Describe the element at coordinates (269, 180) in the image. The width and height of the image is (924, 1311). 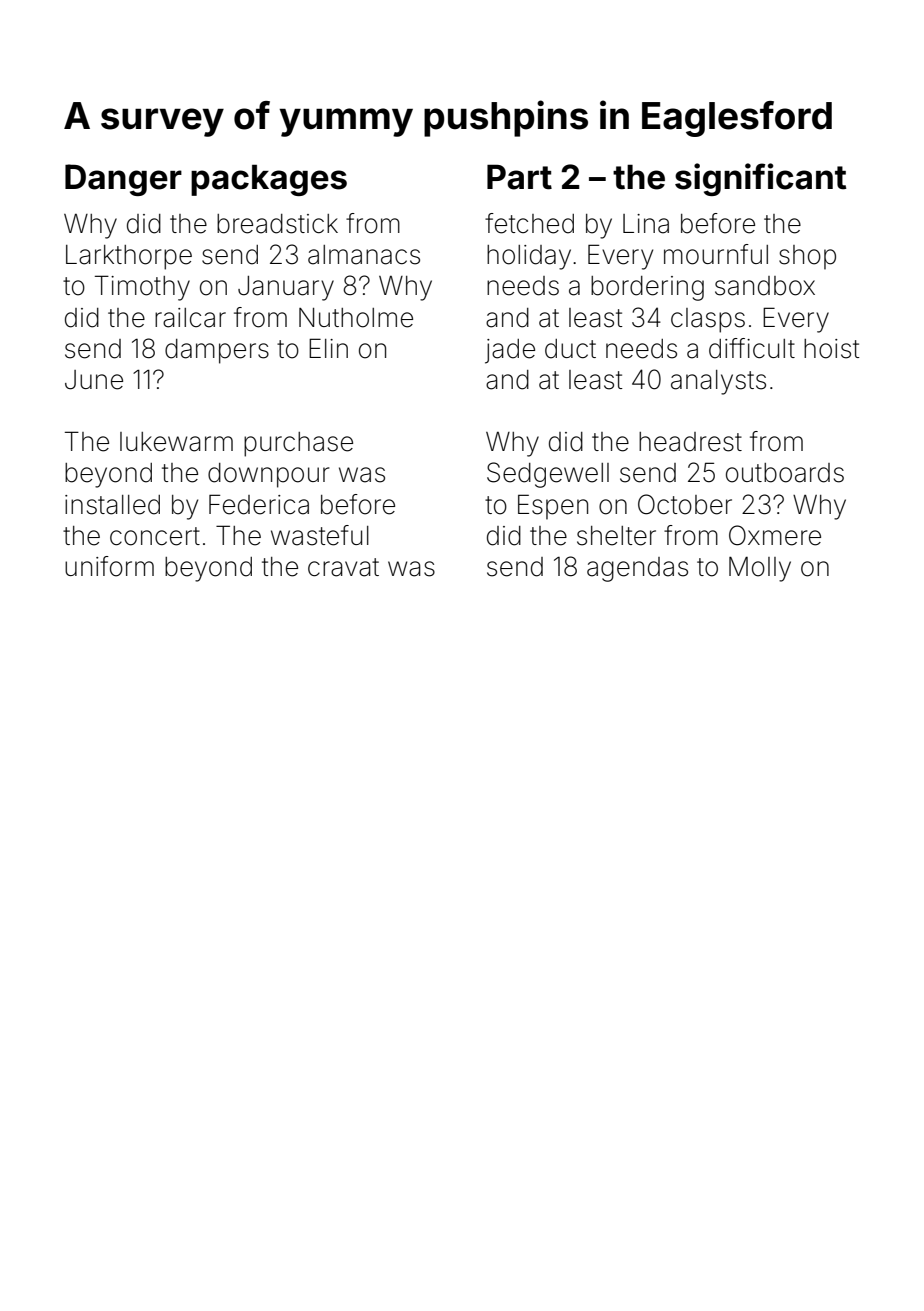
I see `packages` at that location.
